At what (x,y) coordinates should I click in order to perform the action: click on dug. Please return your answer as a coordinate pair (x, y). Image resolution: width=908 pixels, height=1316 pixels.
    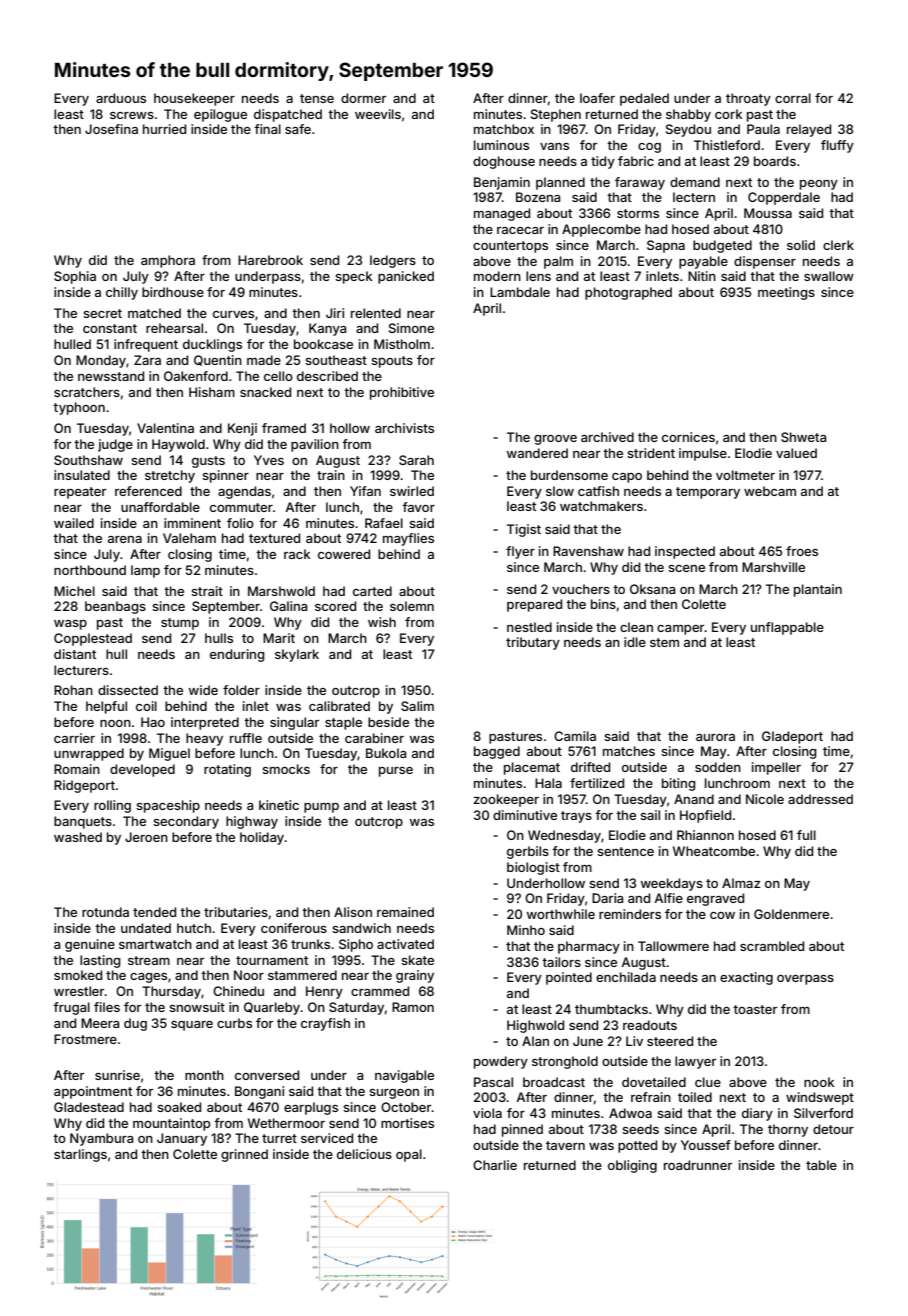
    Looking at the image, I should click on (135, 1024).
